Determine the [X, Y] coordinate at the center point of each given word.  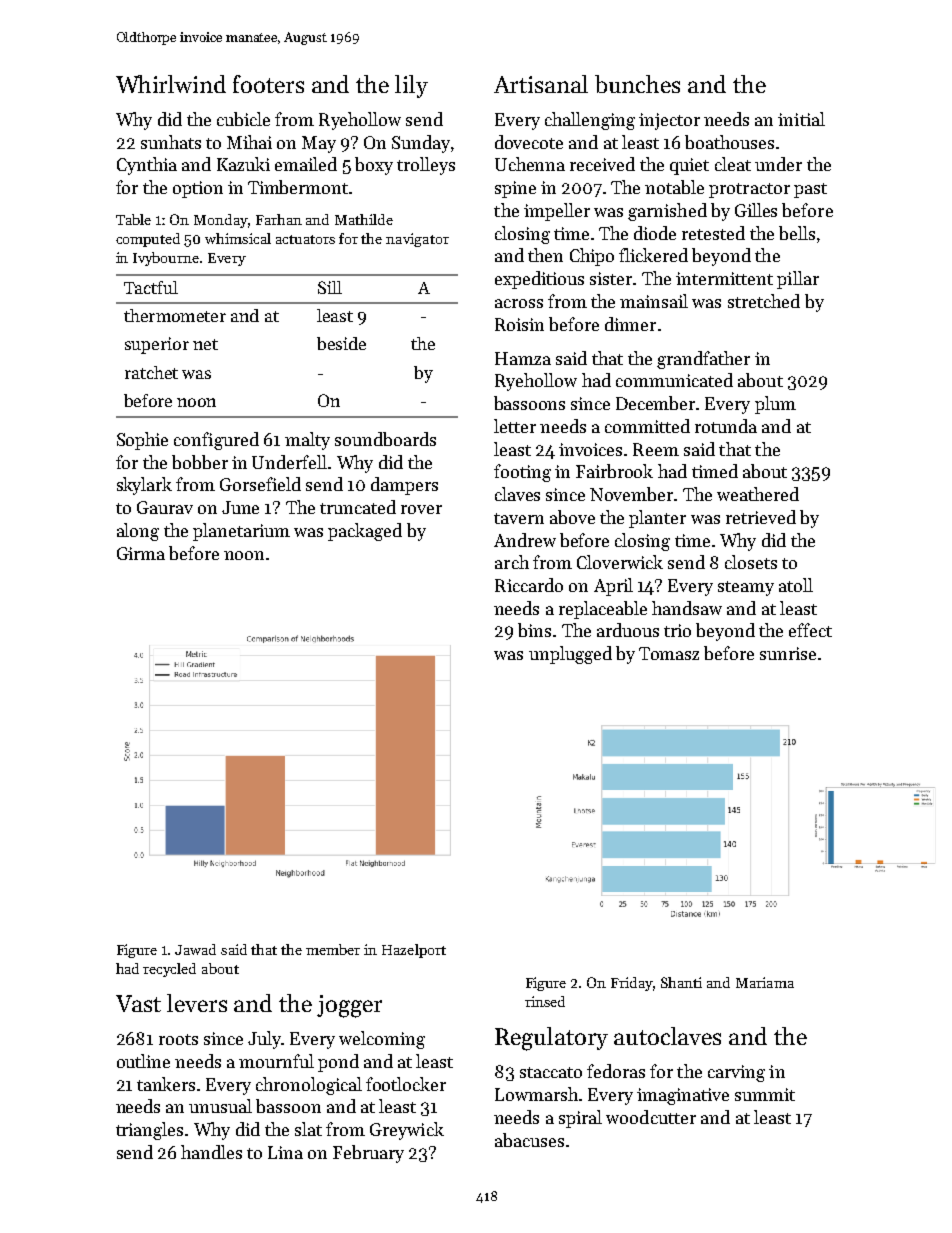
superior [157, 345]
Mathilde [364, 219]
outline [143, 1061]
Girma [141, 553]
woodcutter [651, 1117]
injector [669, 121]
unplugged [570, 655]
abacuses [529, 1140]
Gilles [756, 210]
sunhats [171, 142]
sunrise [788, 653]
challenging [590, 121]
